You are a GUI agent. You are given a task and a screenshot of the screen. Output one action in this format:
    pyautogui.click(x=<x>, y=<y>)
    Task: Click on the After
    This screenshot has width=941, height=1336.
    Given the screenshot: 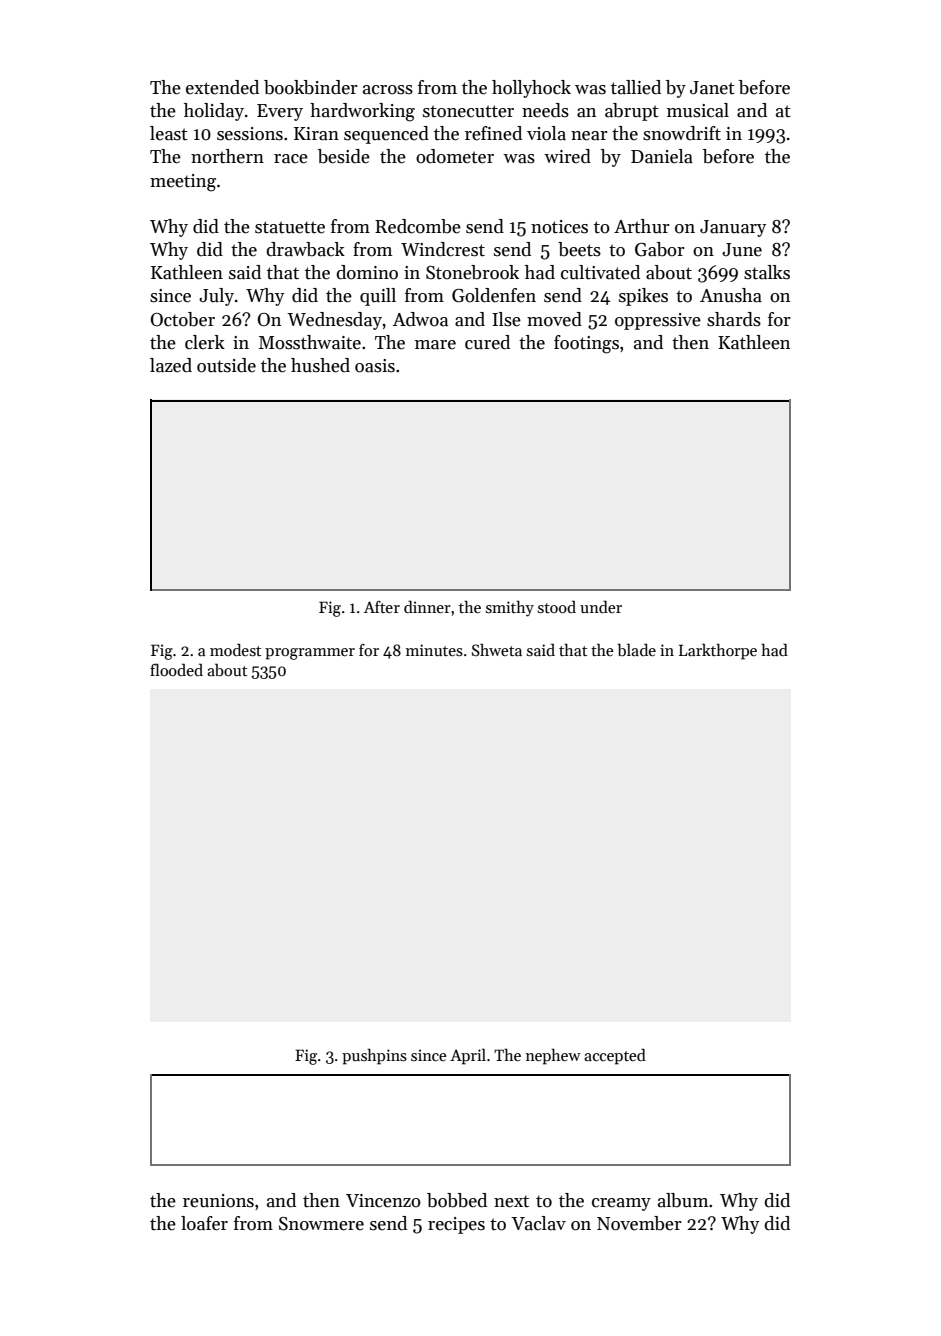 What is the action you would take?
    pyautogui.click(x=382, y=607)
